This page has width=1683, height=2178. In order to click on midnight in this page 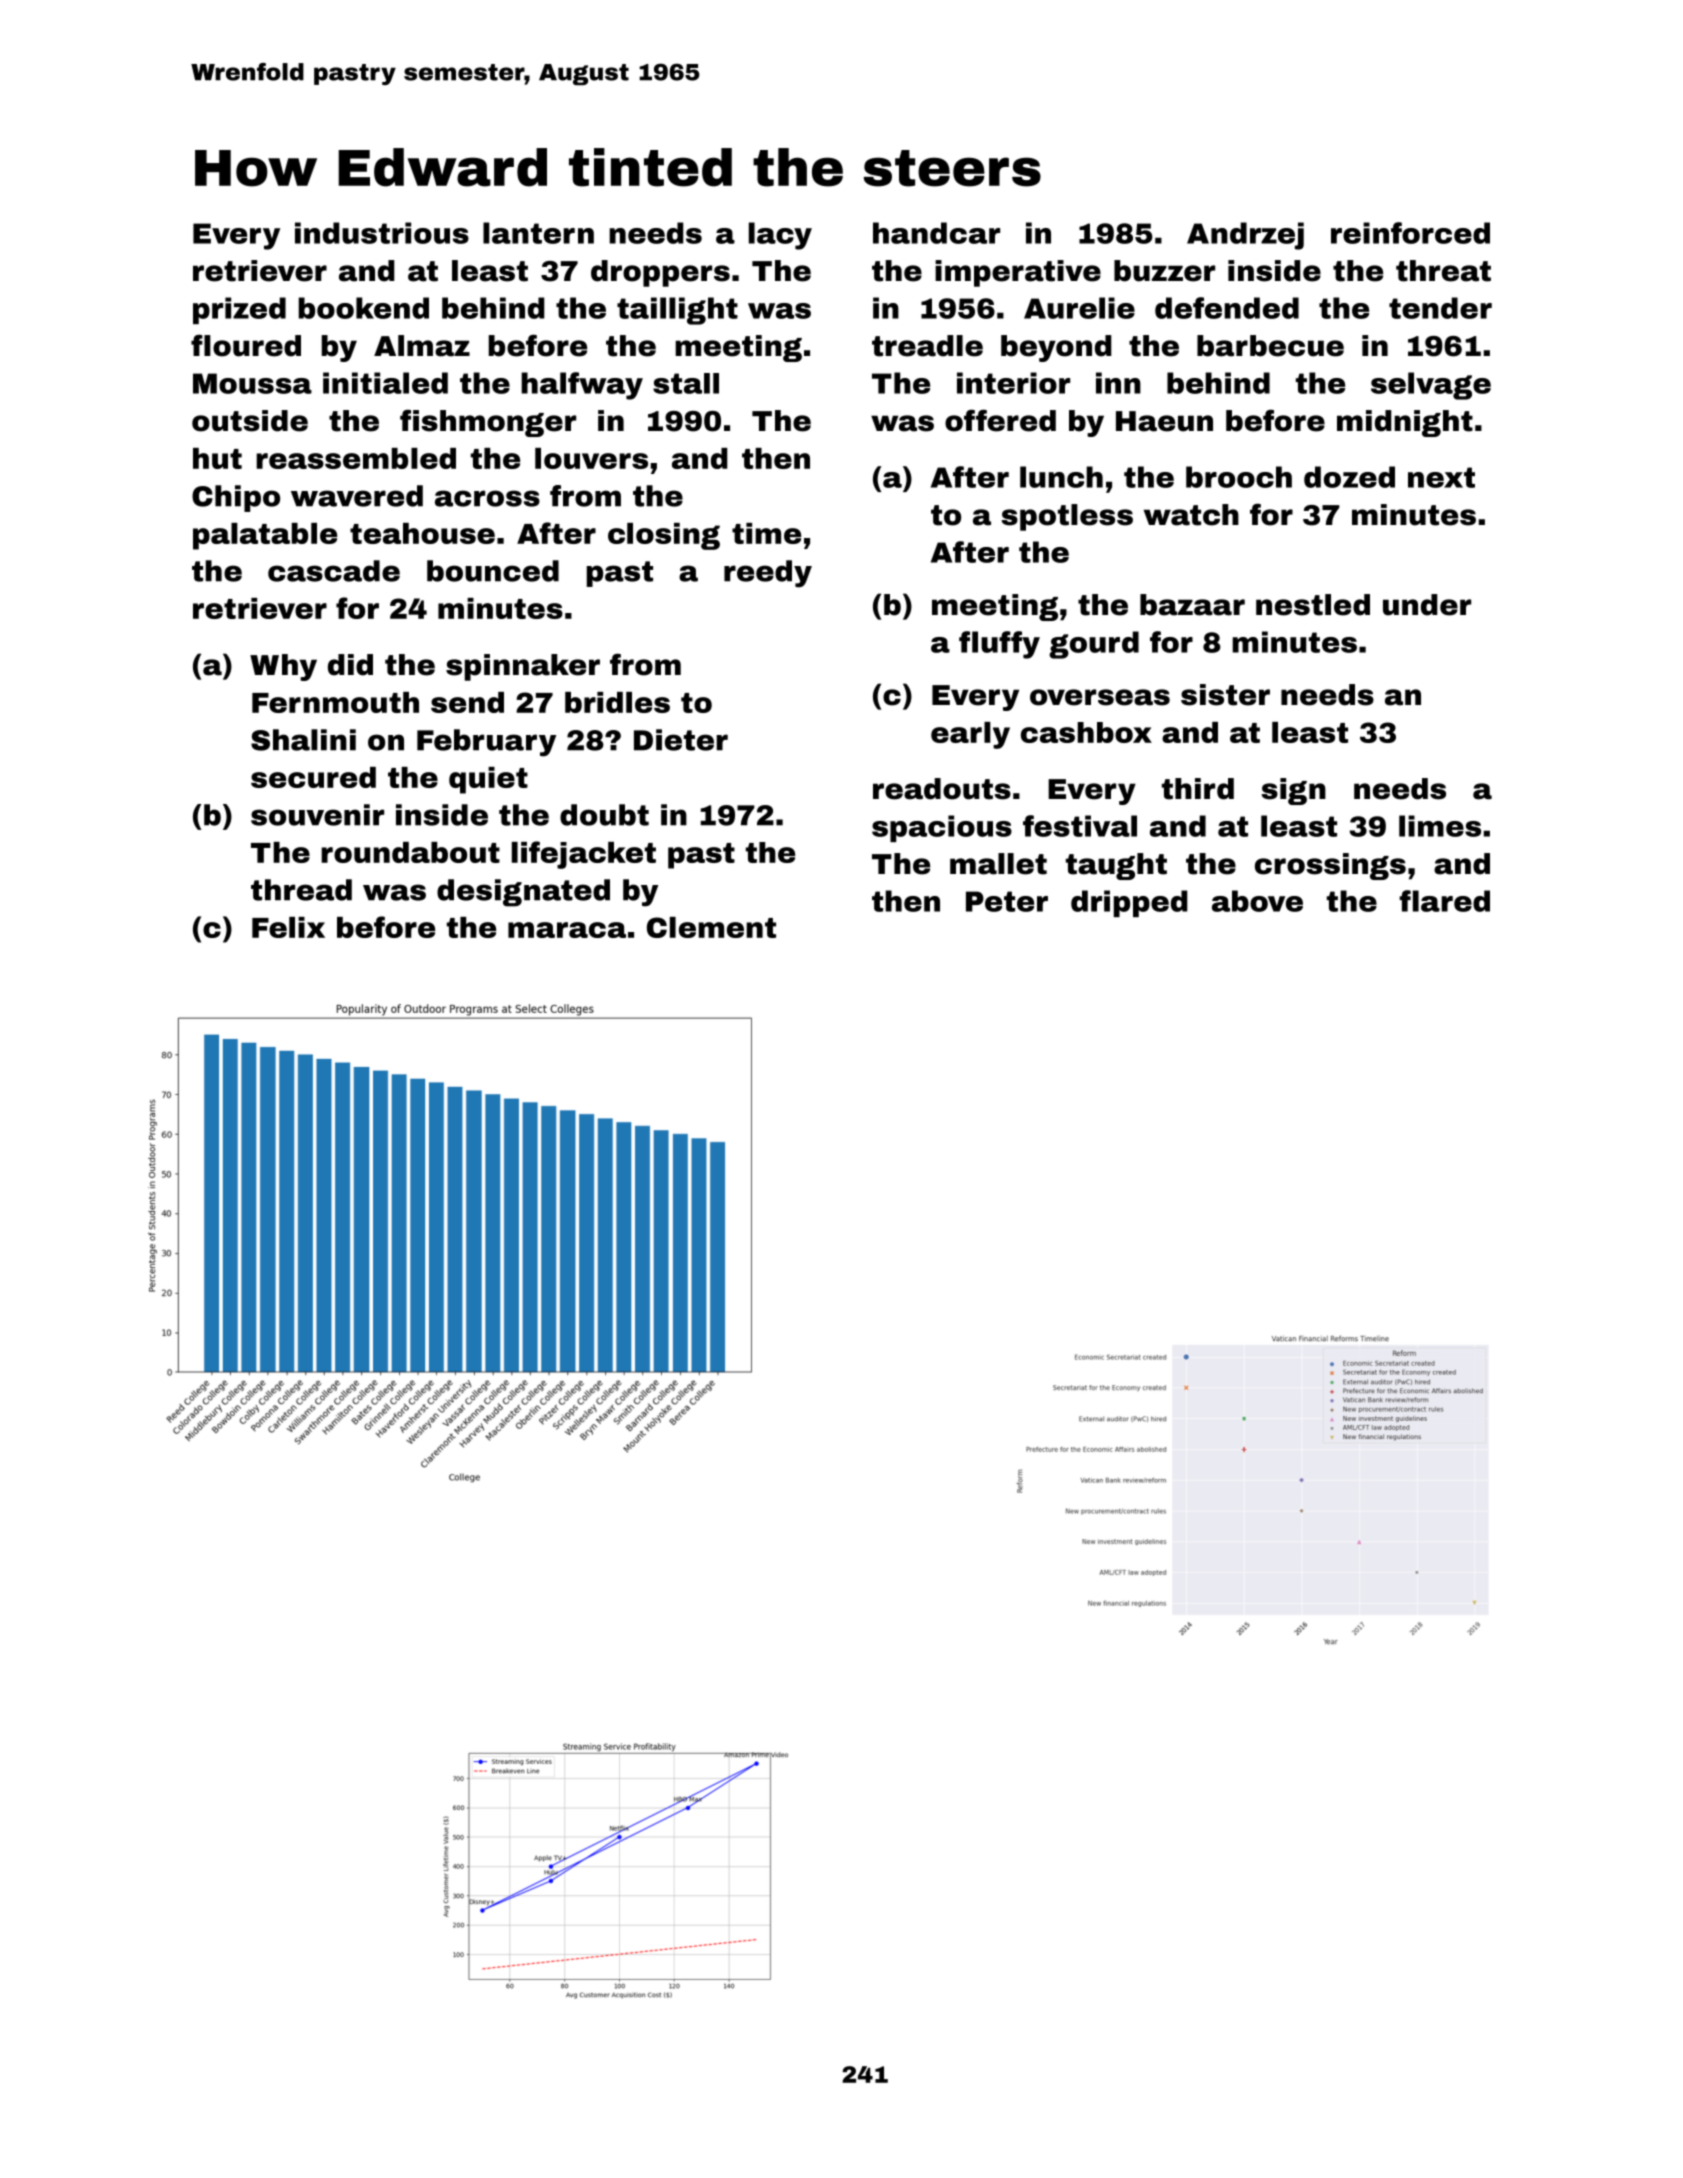, I will do `click(1405, 423)`.
